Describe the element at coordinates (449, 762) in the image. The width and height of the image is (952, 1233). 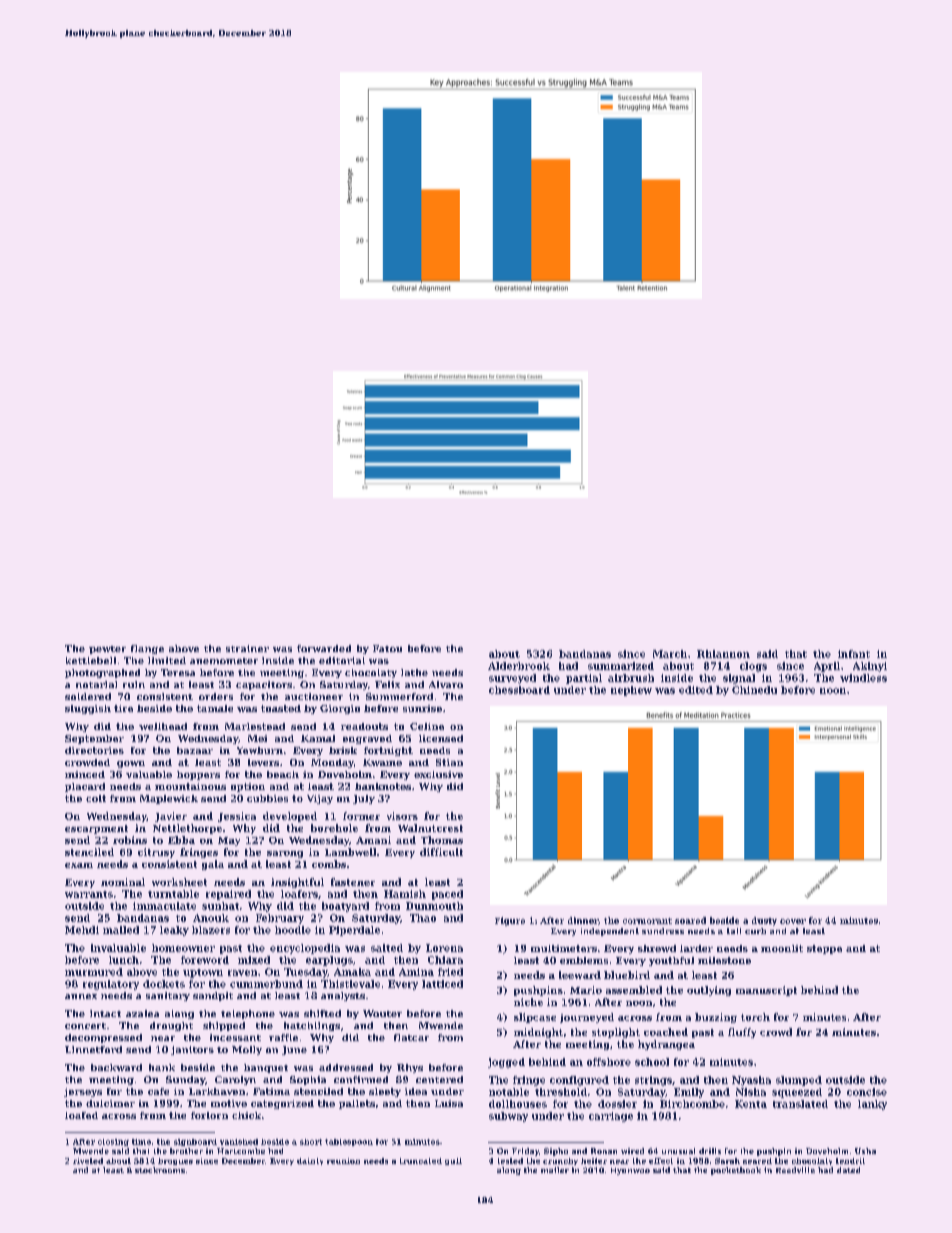
I see `Stian` at that location.
